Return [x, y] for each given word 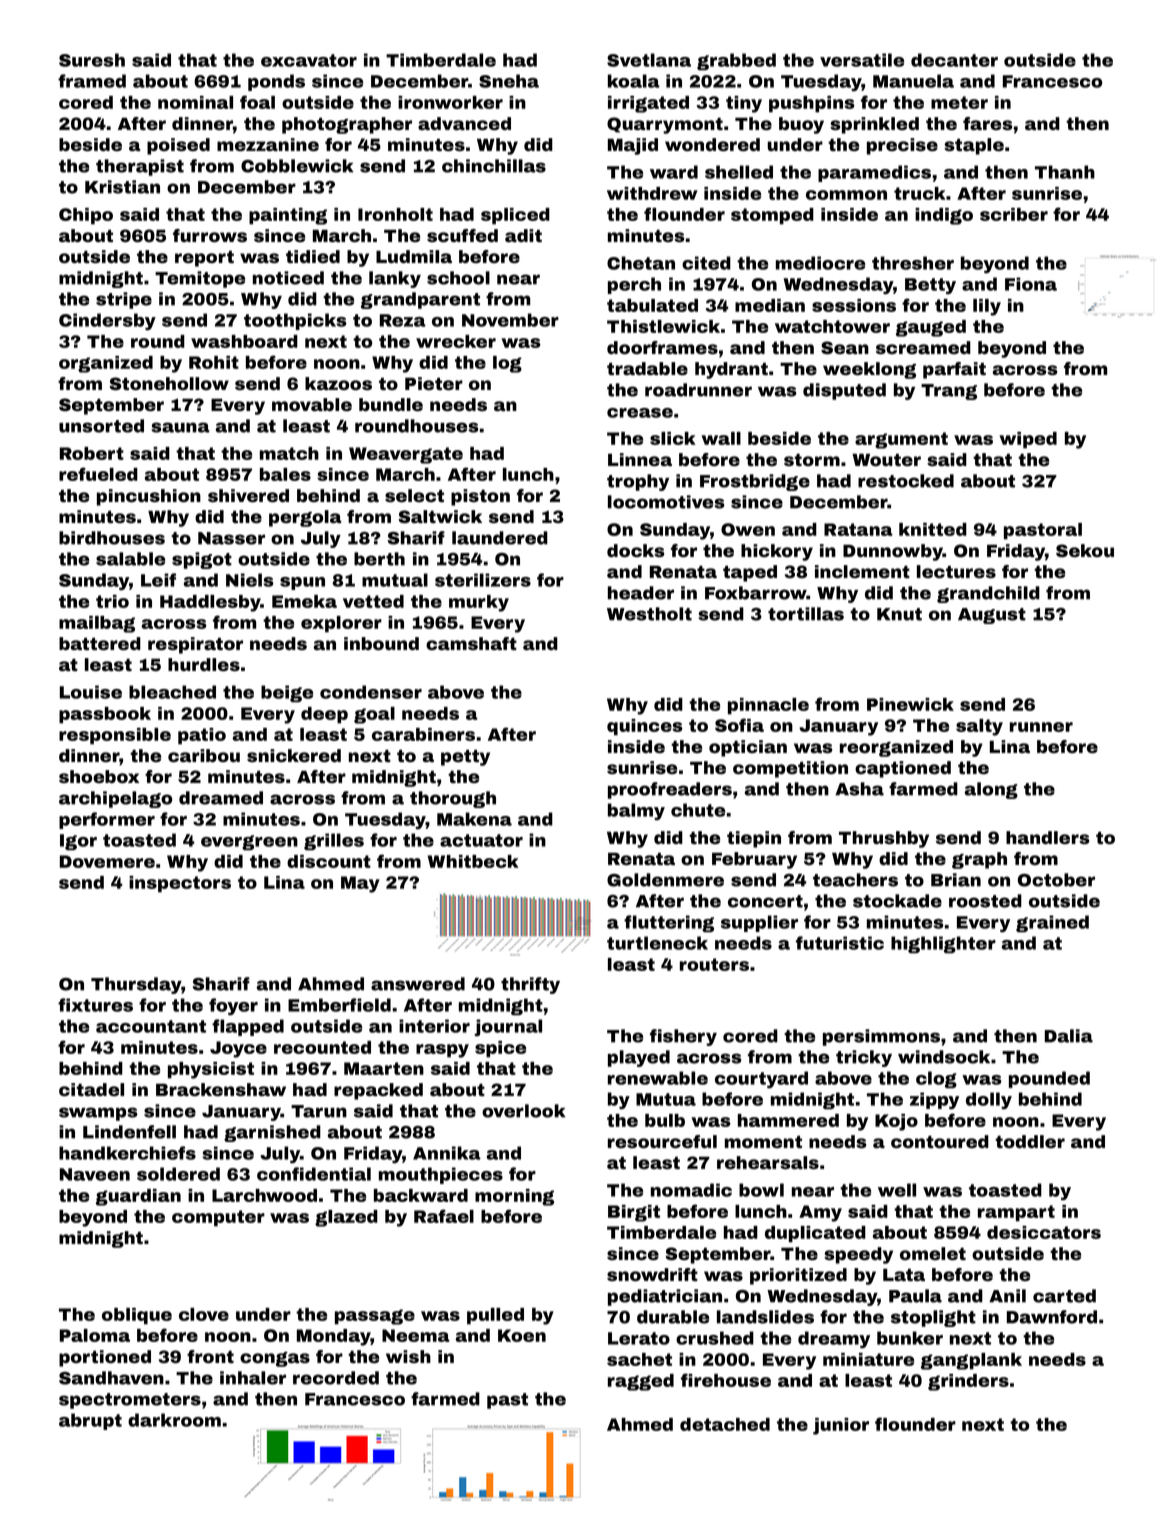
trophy [638, 482]
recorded [336, 1378]
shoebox [99, 776]
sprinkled [874, 125]
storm [812, 460]
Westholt [649, 614]
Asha [859, 789]
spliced [515, 216]
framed [92, 81]
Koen [522, 1335]
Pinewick [910, 704]
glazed [346, 1218]
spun [302, 583]
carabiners [423, 734]
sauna [180, 427]
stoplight [933, 1318]
